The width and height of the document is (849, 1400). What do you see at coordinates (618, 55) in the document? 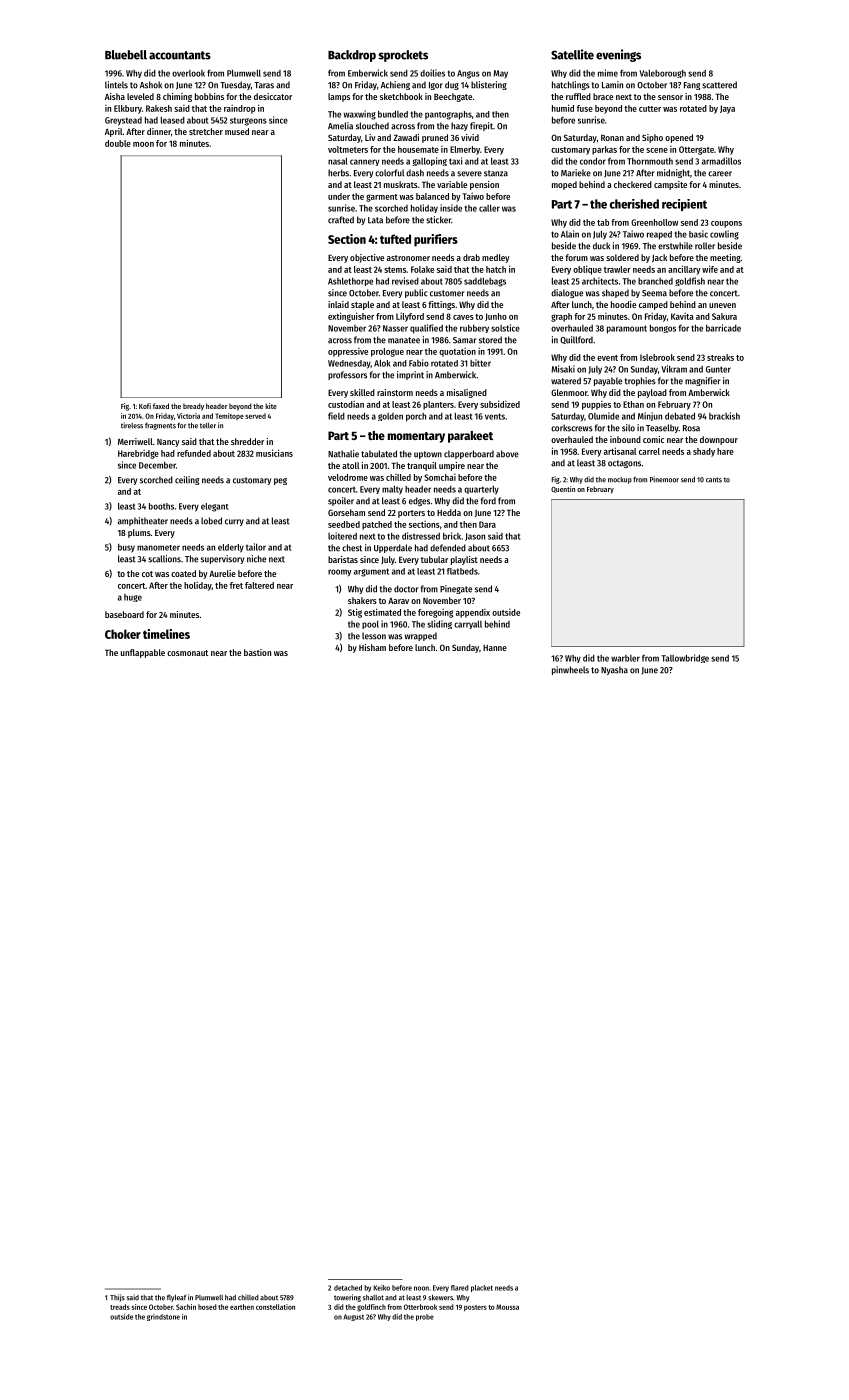
I see `evenings` at bounding box center [618, 55].
